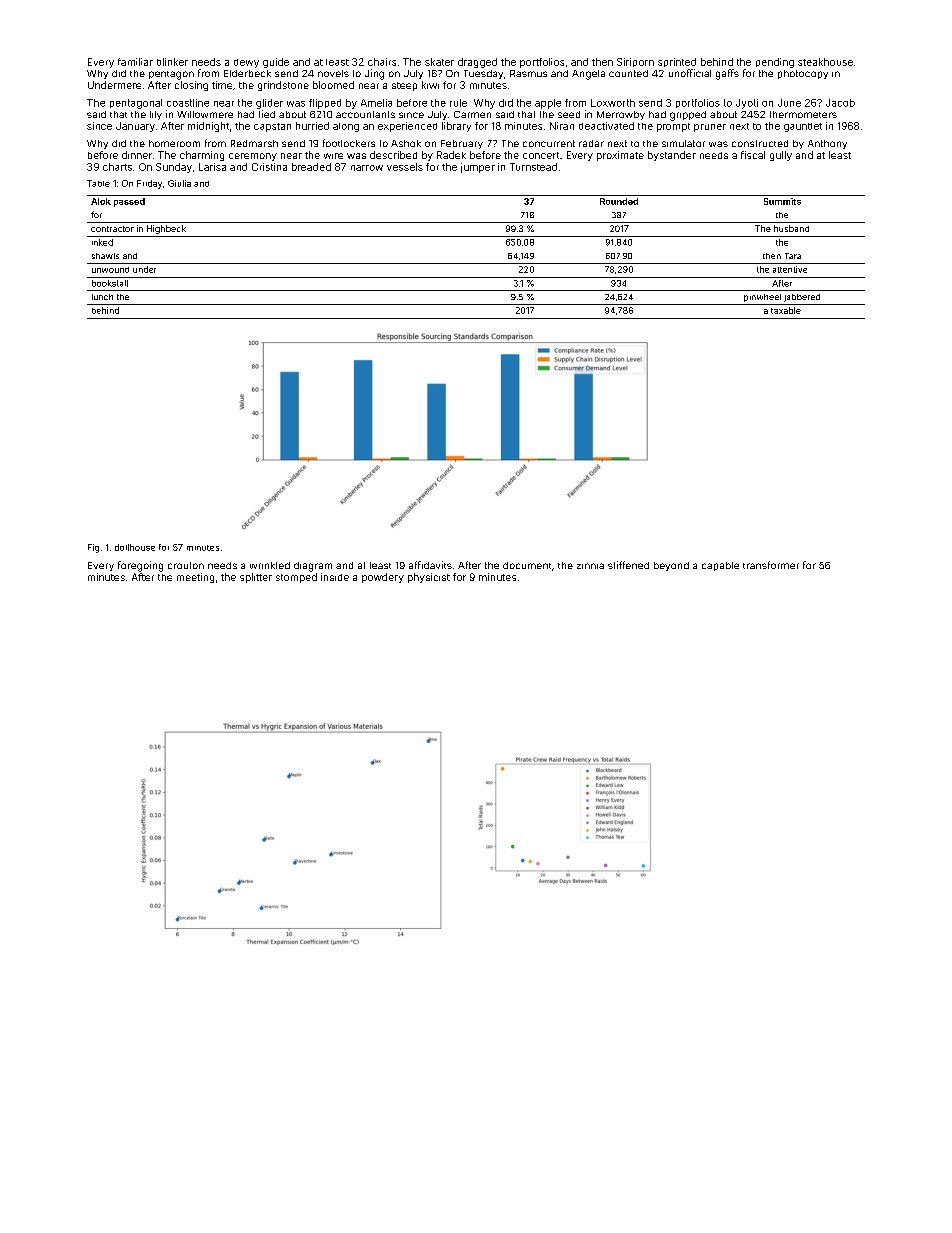 Image resolution: width=952 pixels, height=1233 pixels. I want to click on beyond, so click(671, 566).
